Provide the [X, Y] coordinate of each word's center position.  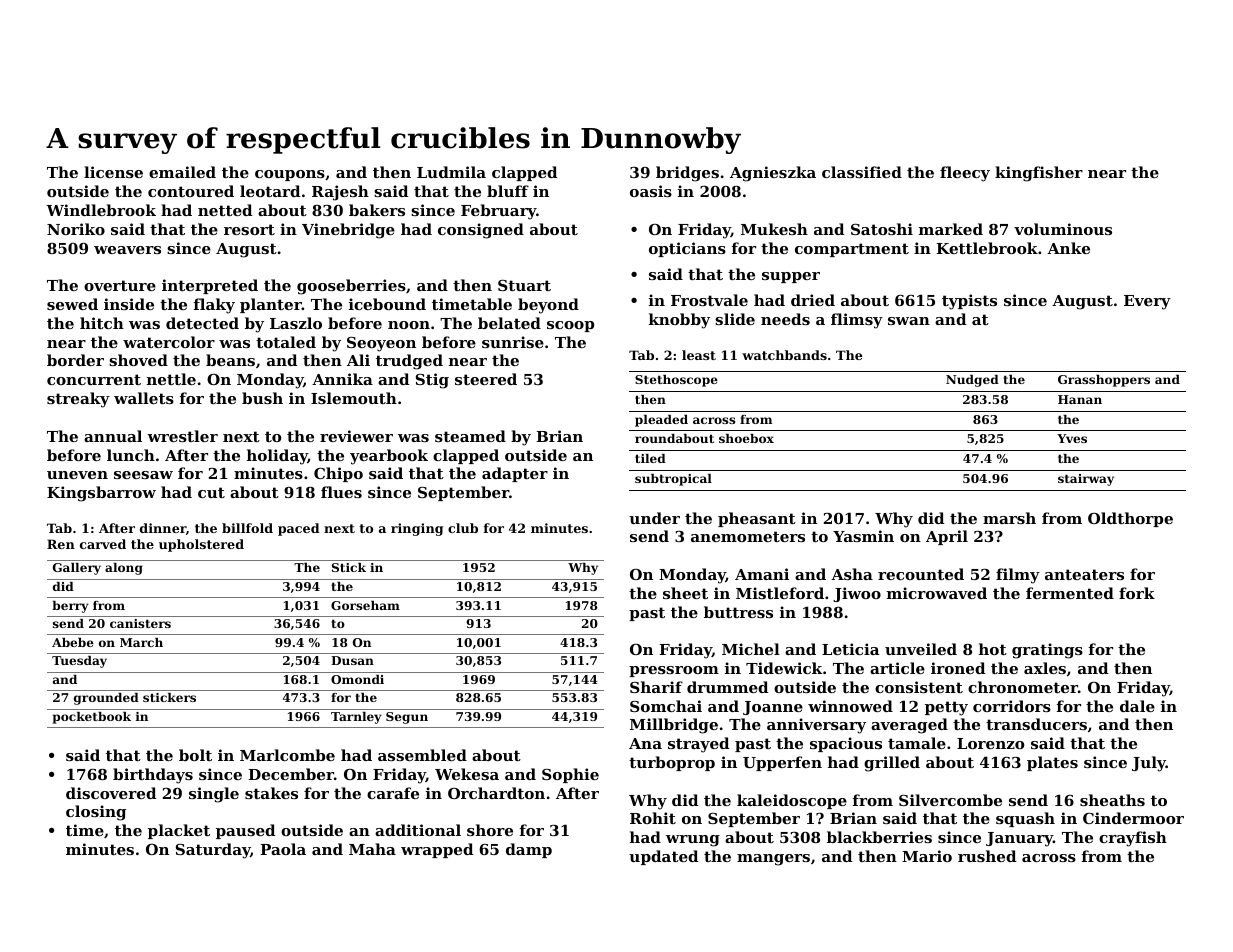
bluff [508, 191]
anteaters [1084, 574]
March [141, 642]
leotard [270, 191]
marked [951, 229]
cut [211, 492]
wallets [144, 398]
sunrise [513, 342]
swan [909, 321]
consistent [919, 687]
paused [245, 831]
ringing [417, 529]
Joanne [773, 708]
